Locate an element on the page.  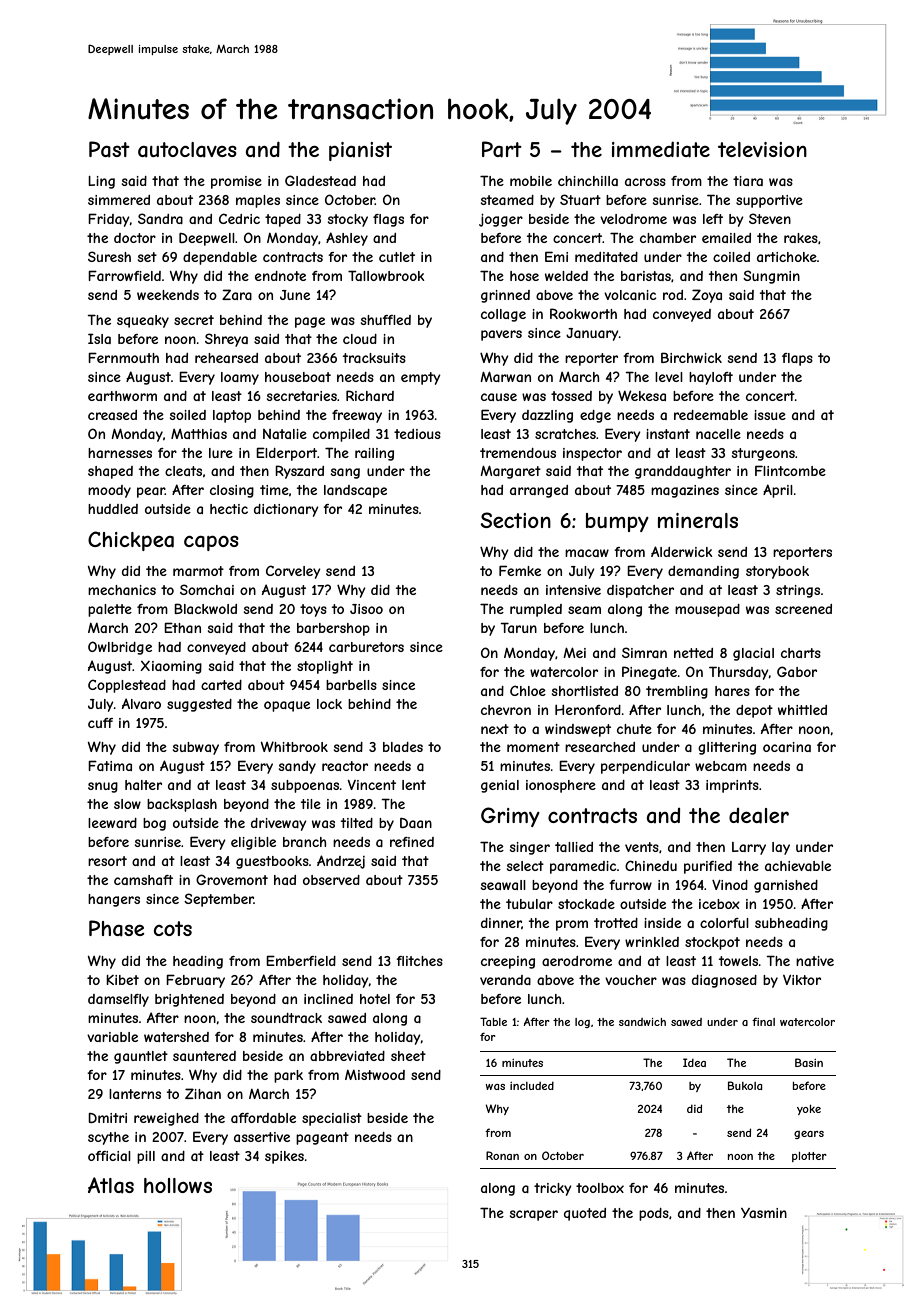
television is located at coordinates (762, 149).
